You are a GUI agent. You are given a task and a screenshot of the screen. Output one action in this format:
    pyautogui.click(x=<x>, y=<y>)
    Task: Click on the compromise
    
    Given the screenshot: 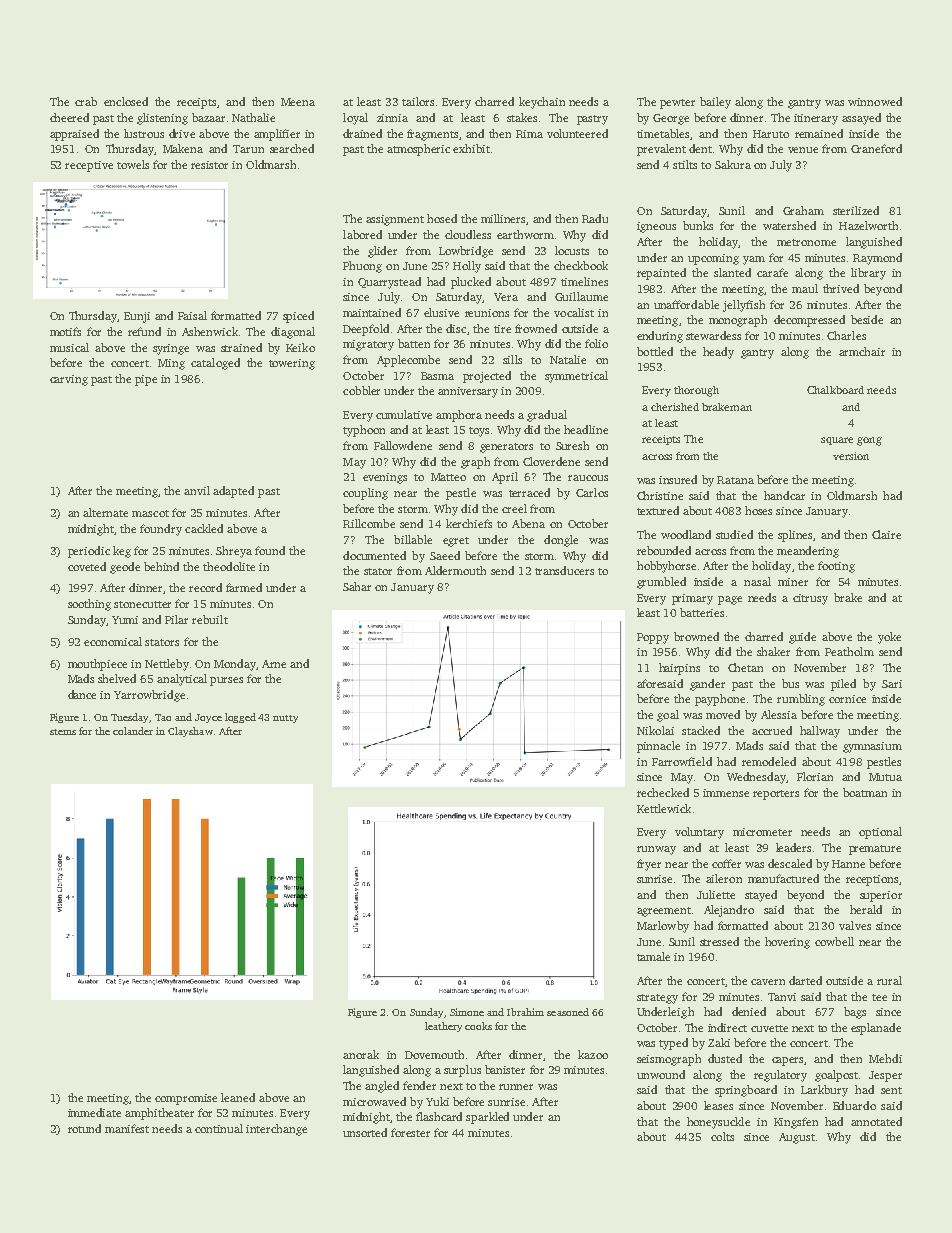 What is the action you would take?
    pyautogui.click(x=186, y=1099)
